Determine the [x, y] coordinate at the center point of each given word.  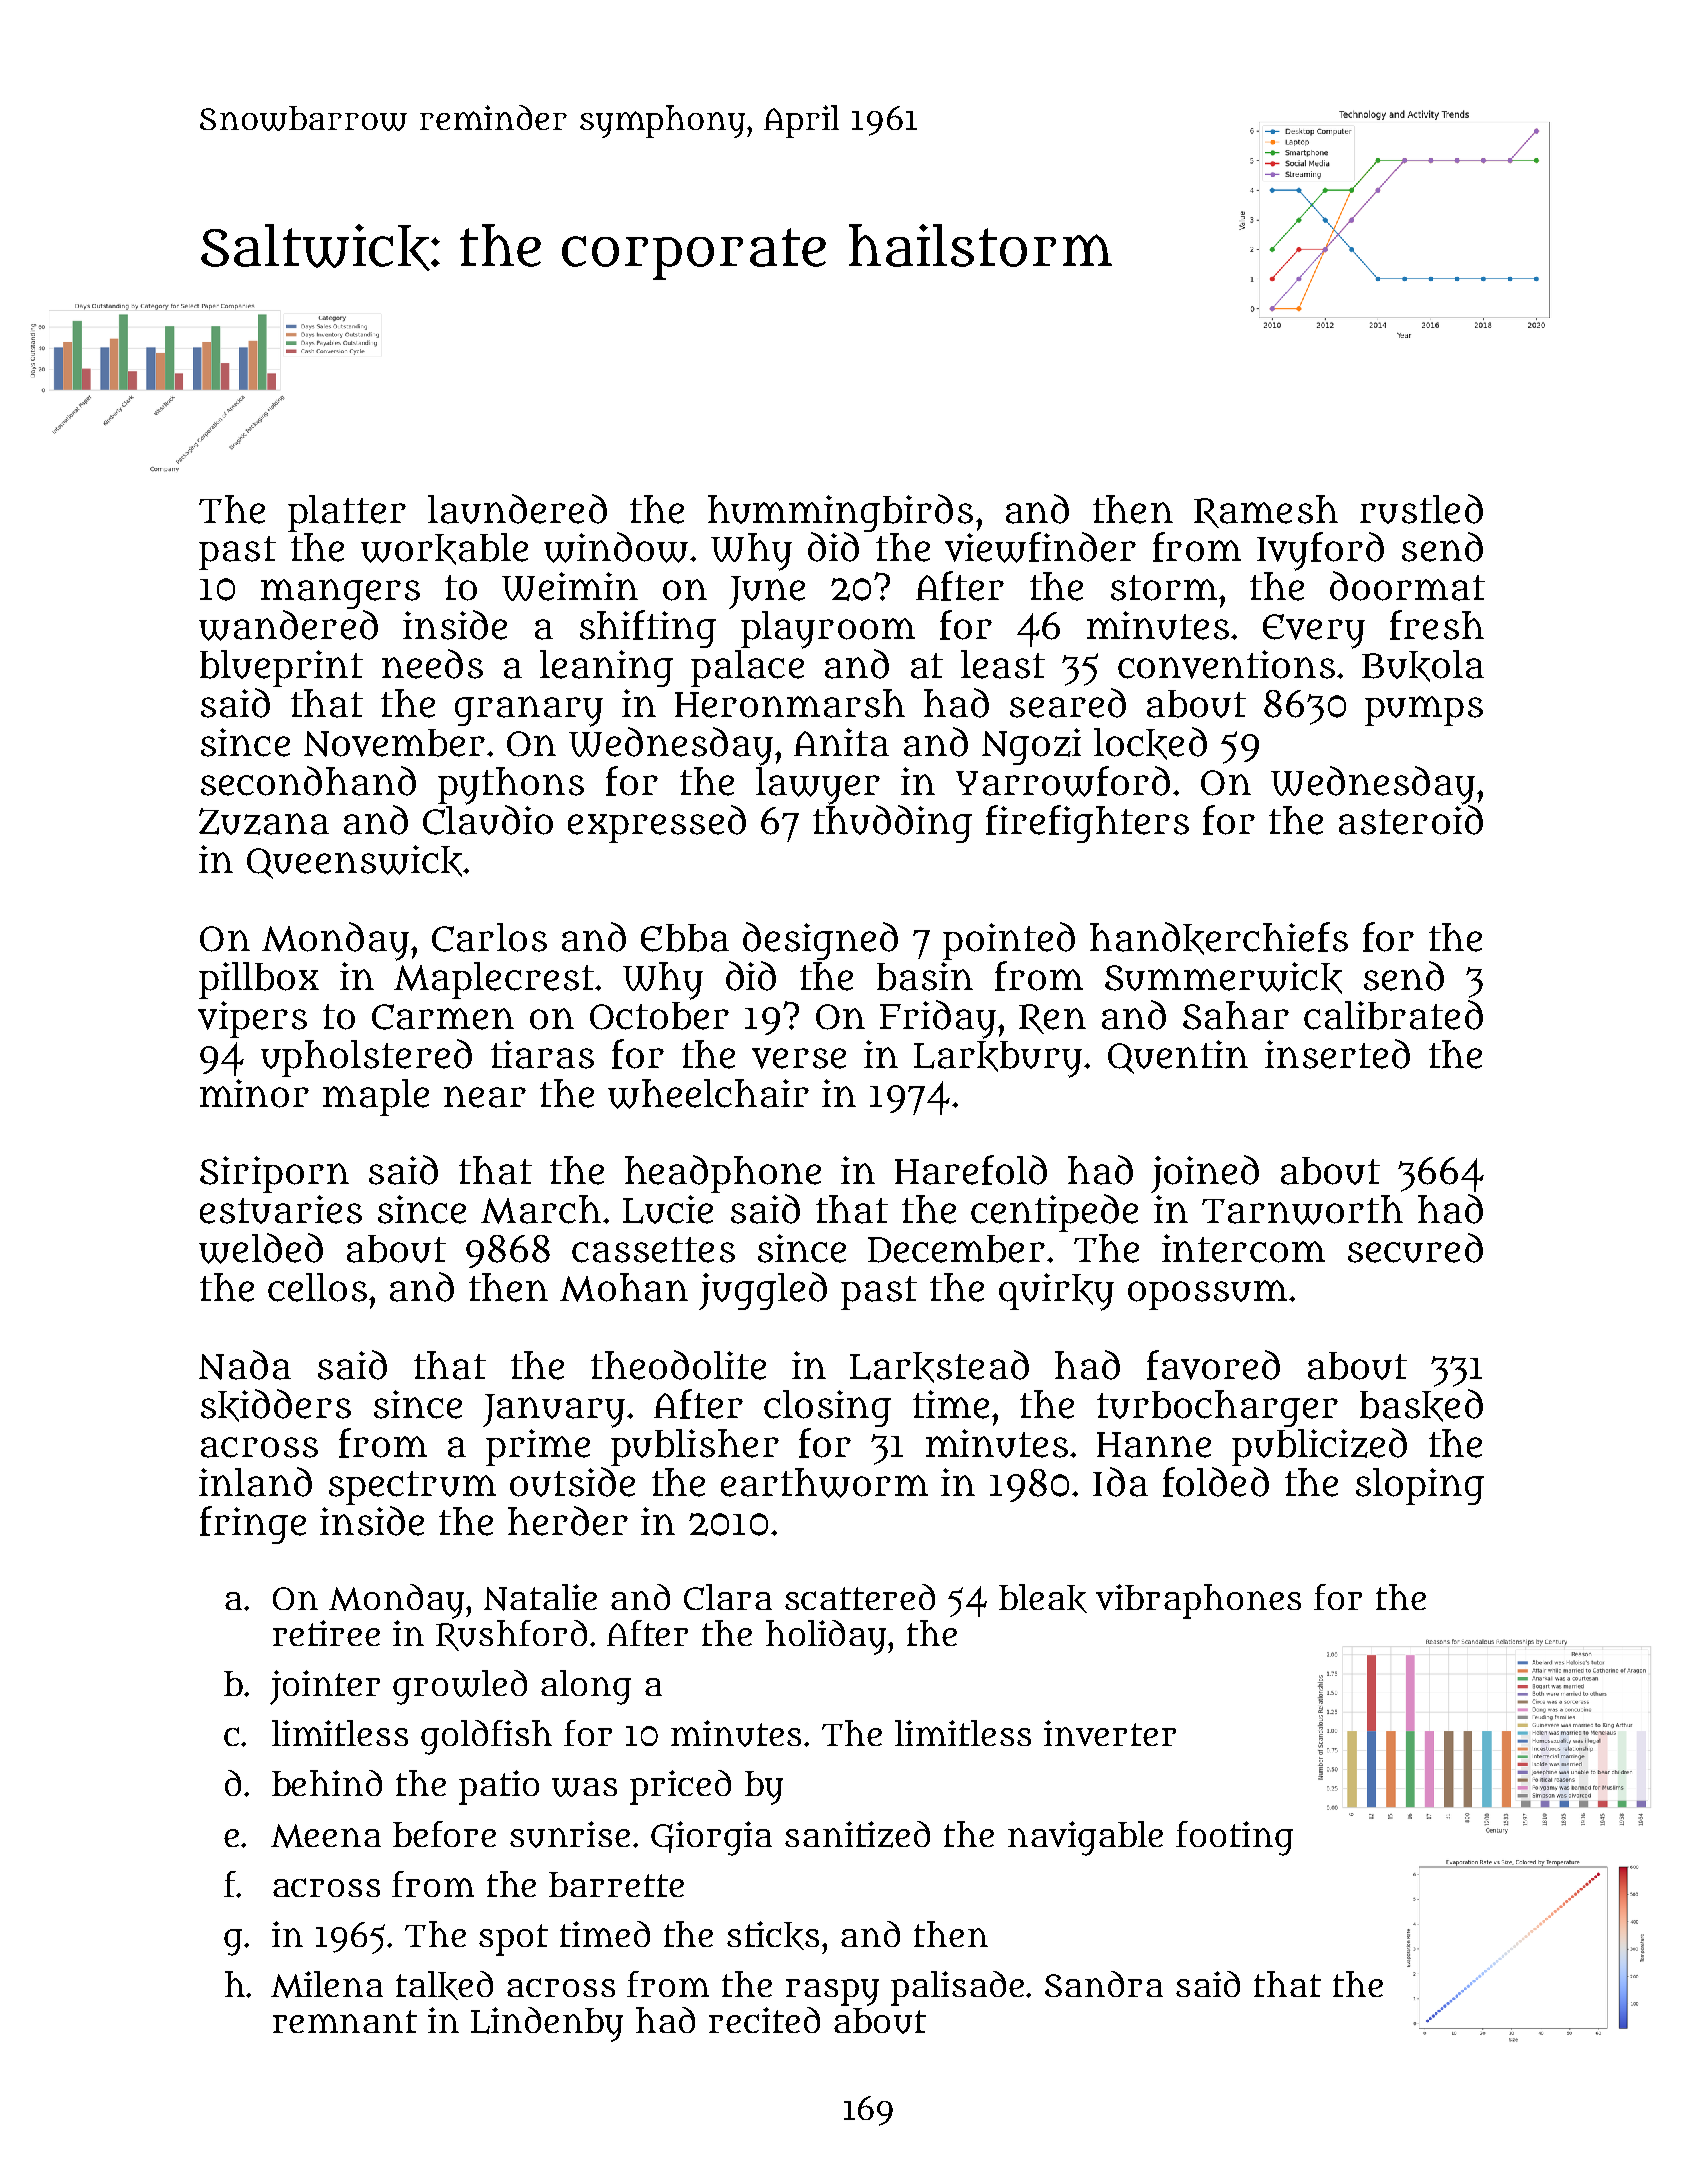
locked [1150, 743]
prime [538, 1447]
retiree [326, 1633]
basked [1421, 1405]
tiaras [542, 1054]
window [616, 547]
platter [347, 513]
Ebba [685, 938]
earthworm [824, 1483]
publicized [1319, 1447]
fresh [1437, 625]
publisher [695, 1447]
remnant [345, 2021]
